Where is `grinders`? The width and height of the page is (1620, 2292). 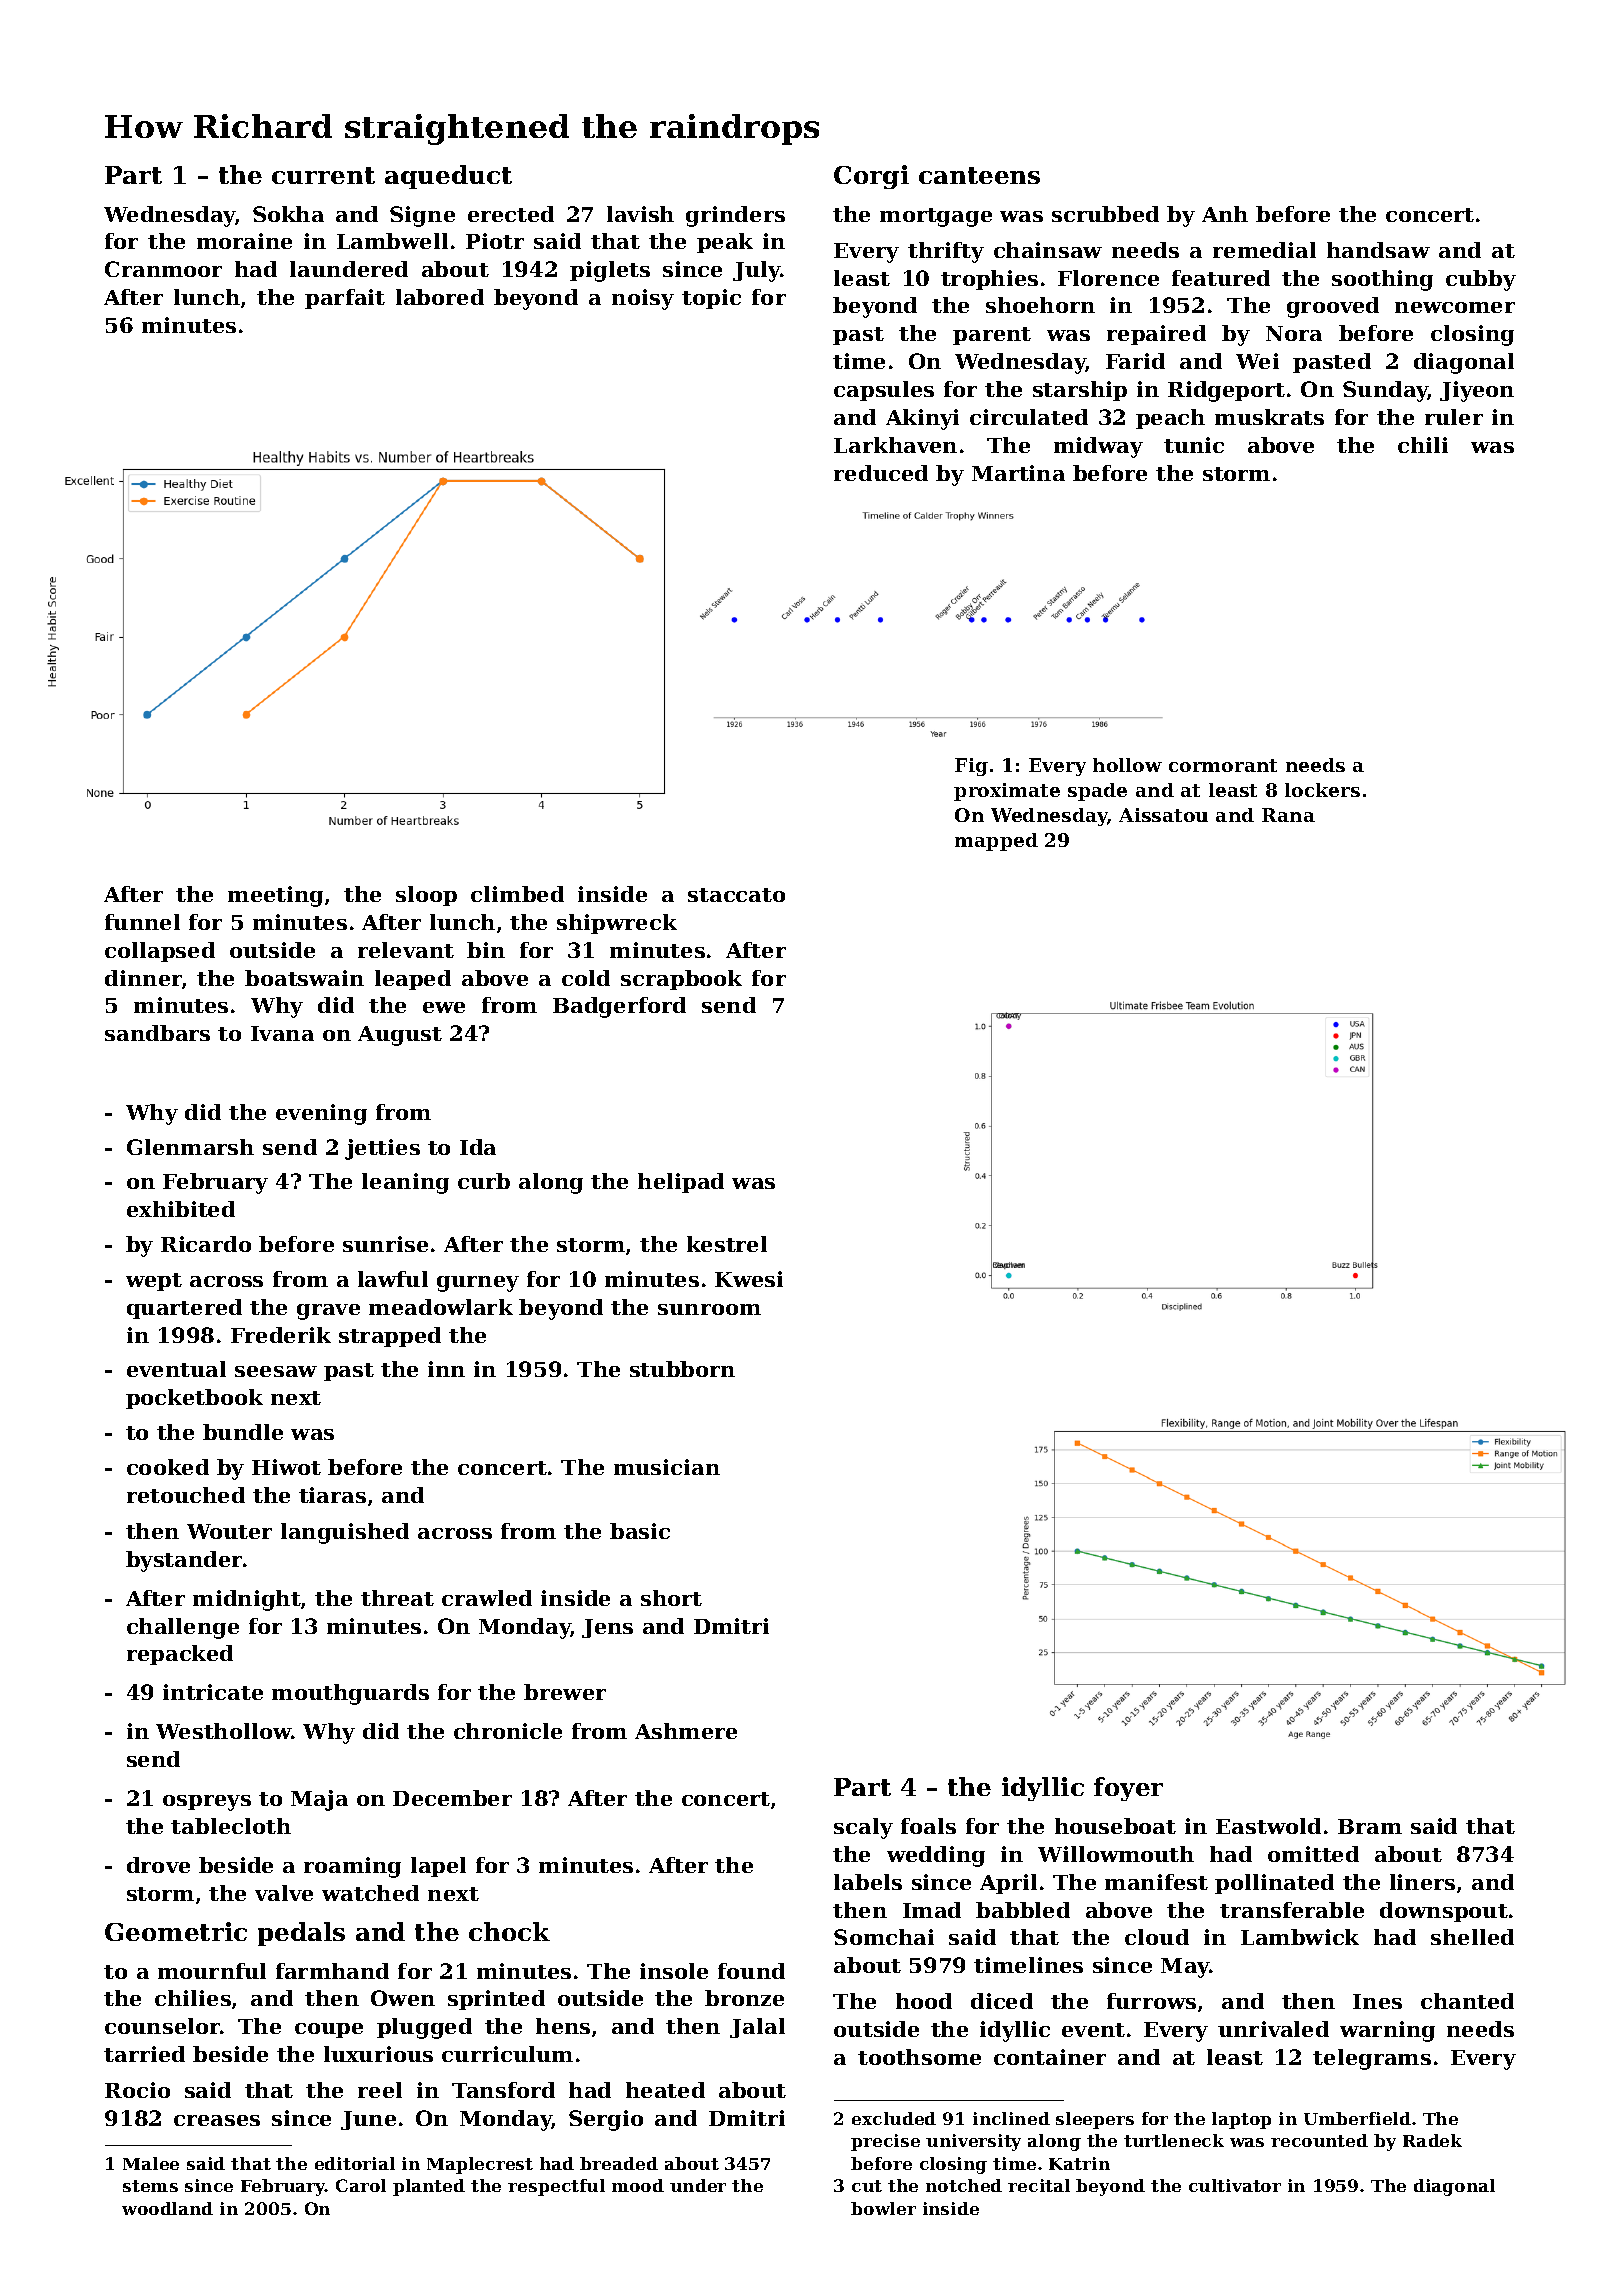 grinders is located at coordinates (735, 216).
